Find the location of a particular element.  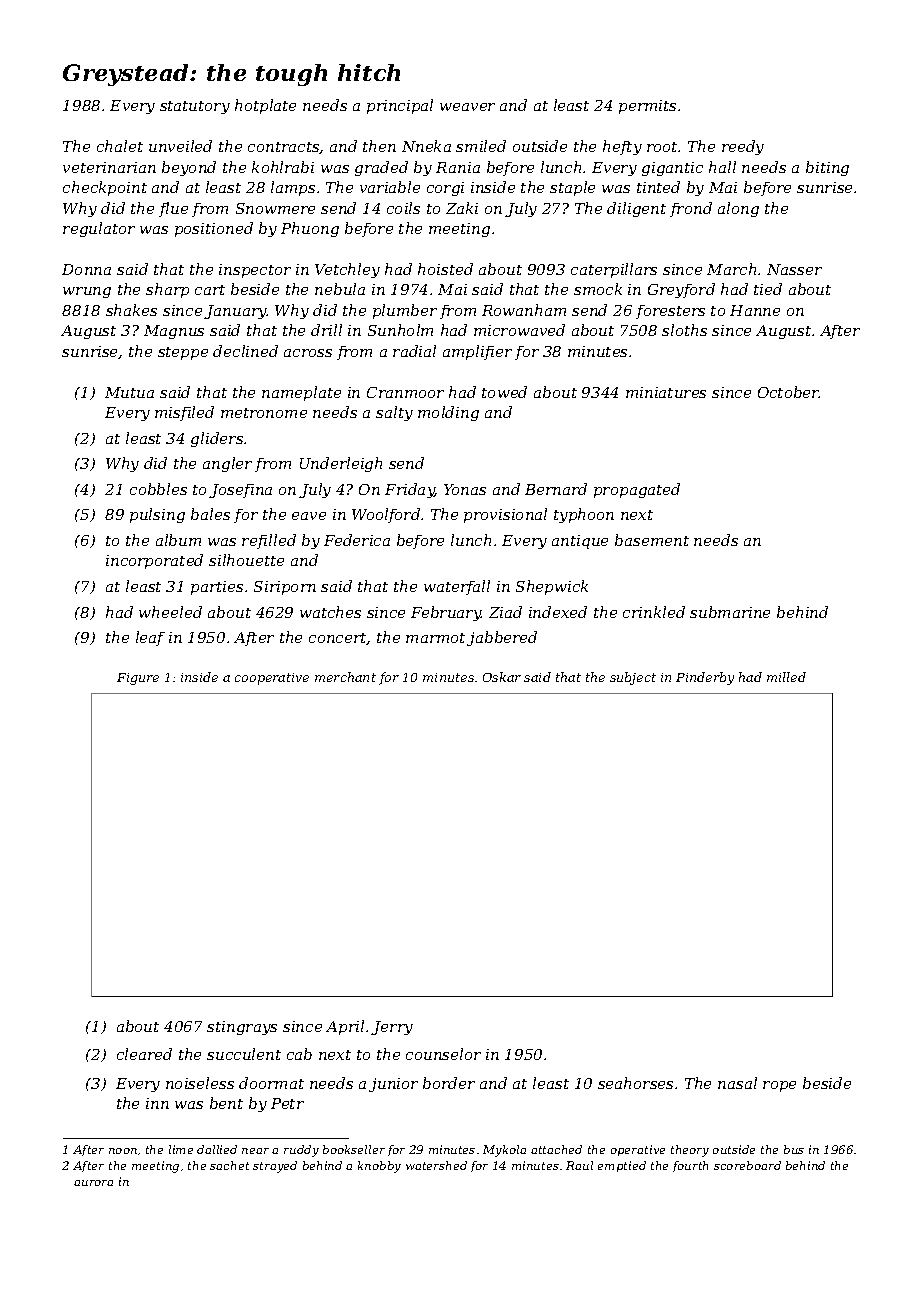

indexed is located at coordinates (558, 612).
